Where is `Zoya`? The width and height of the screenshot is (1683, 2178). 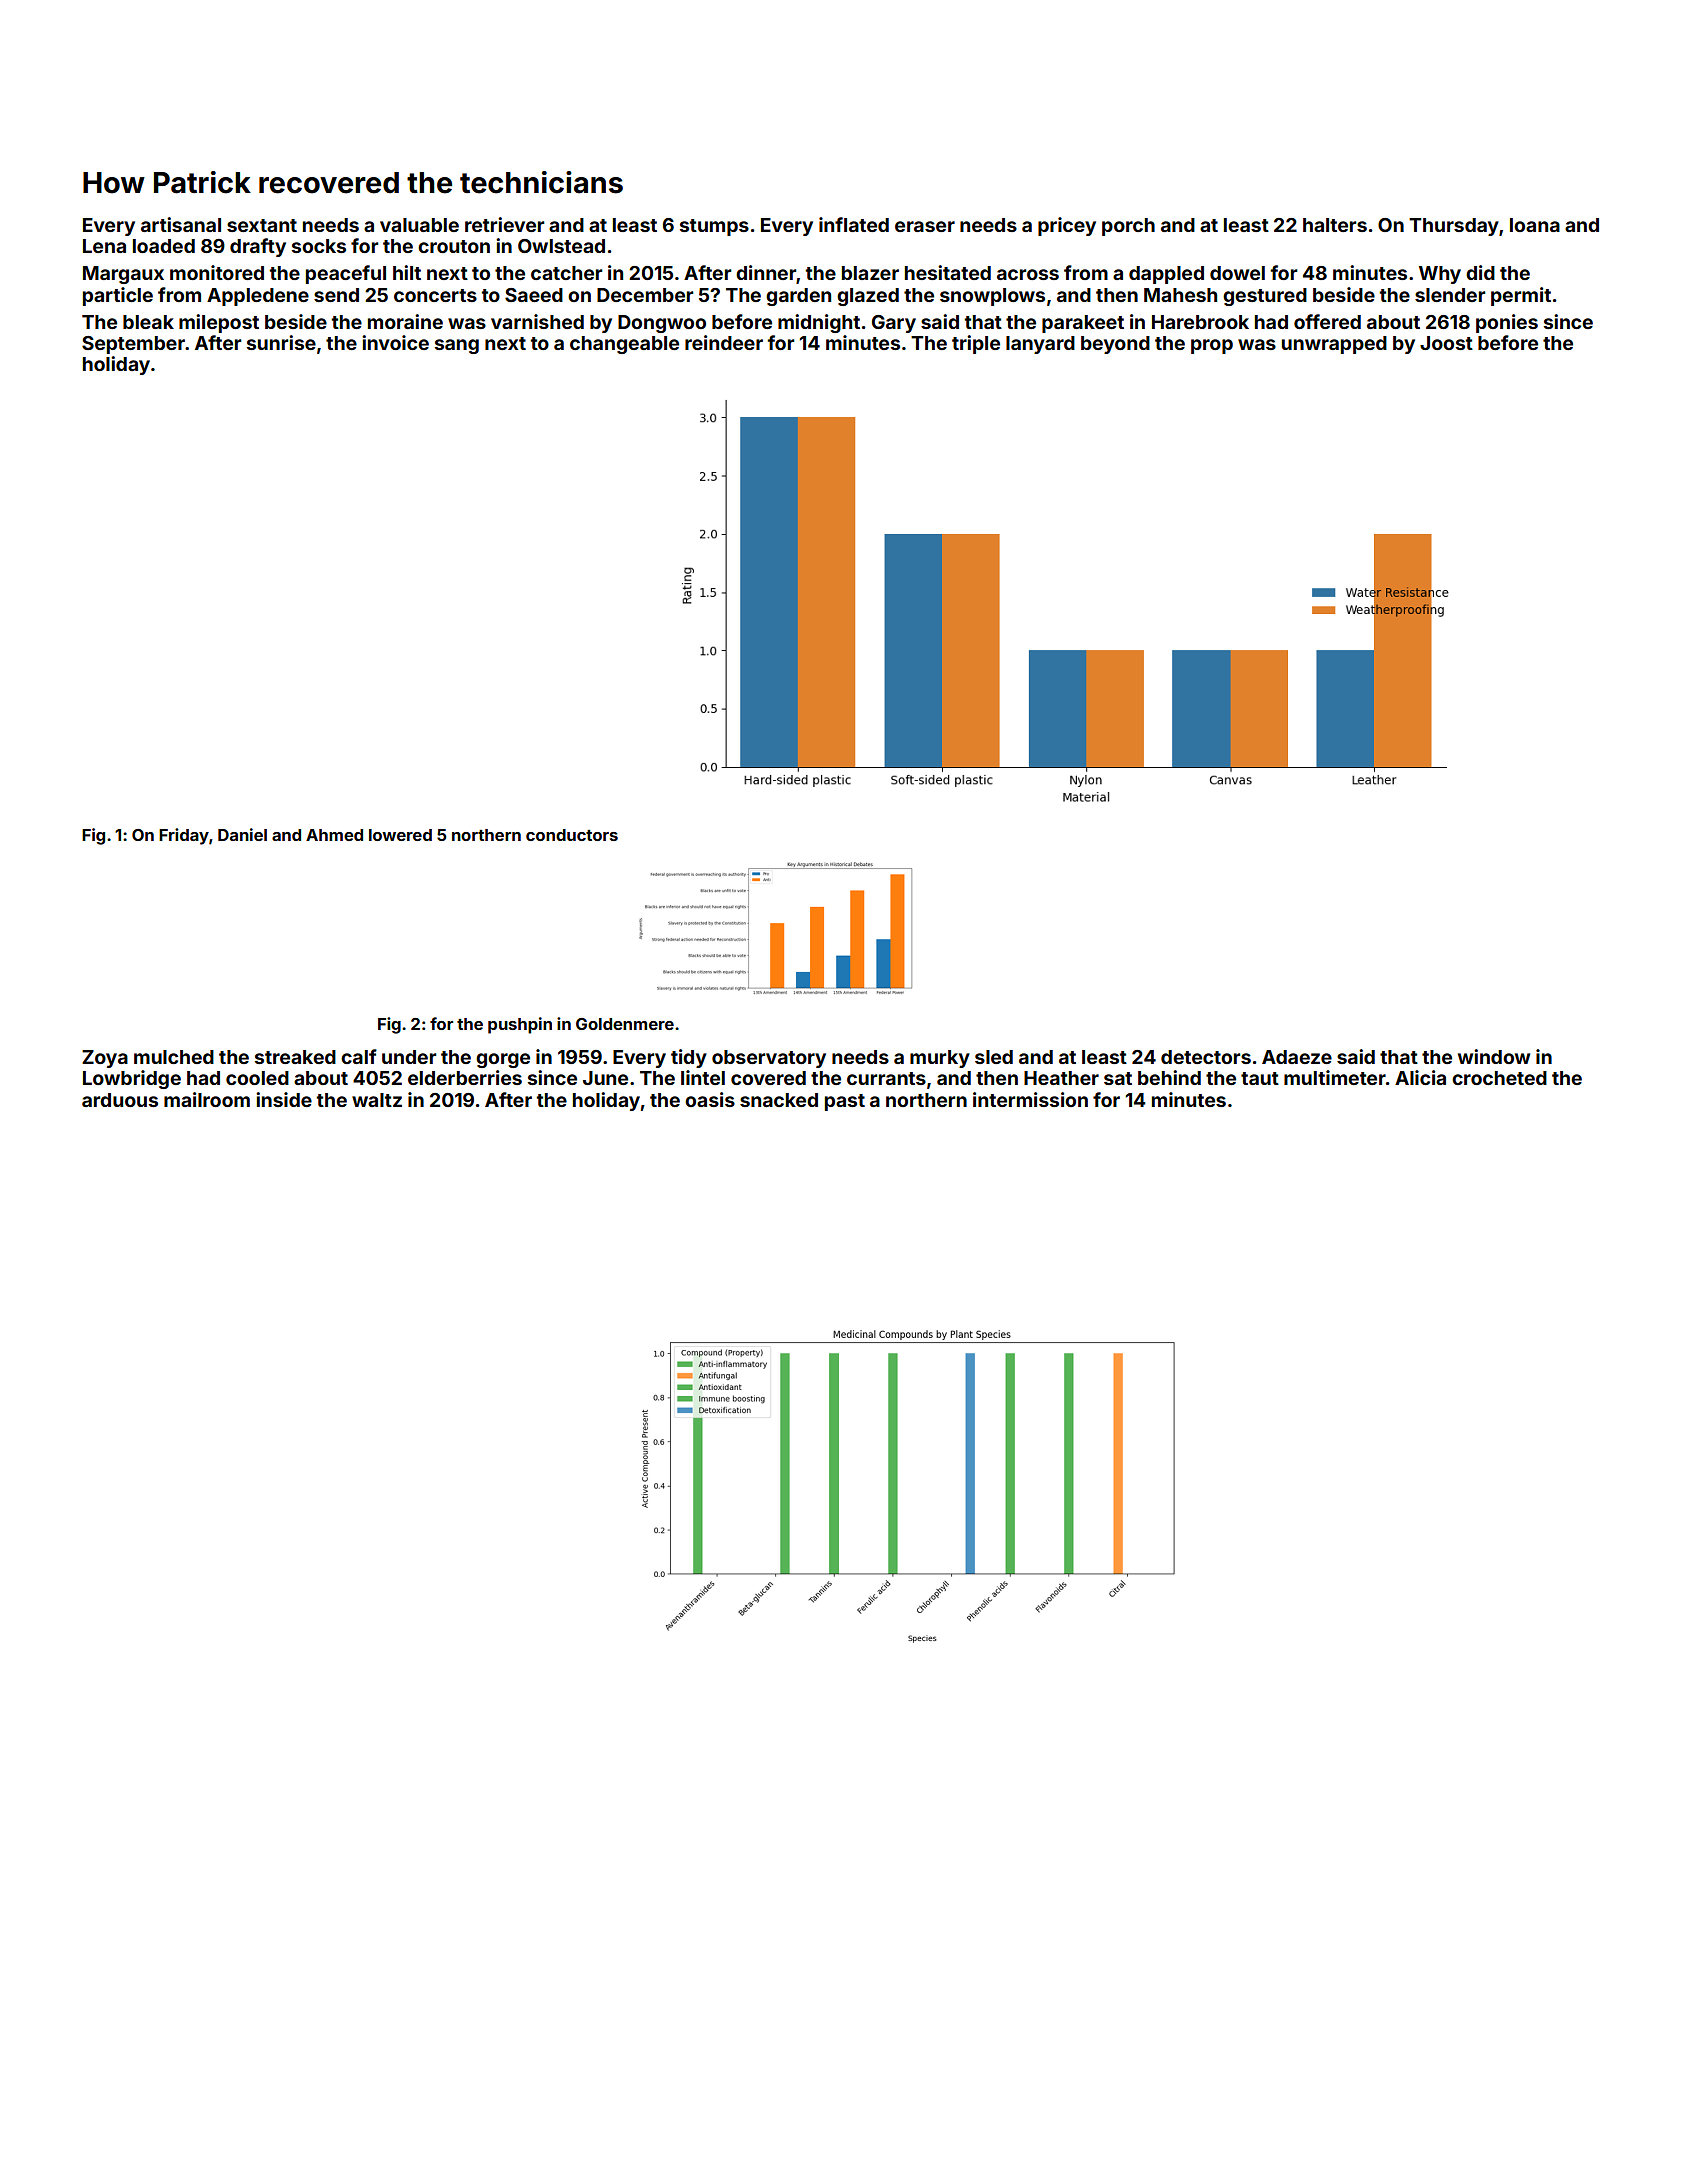 Zoya is located at coordinates (105, 1059).
